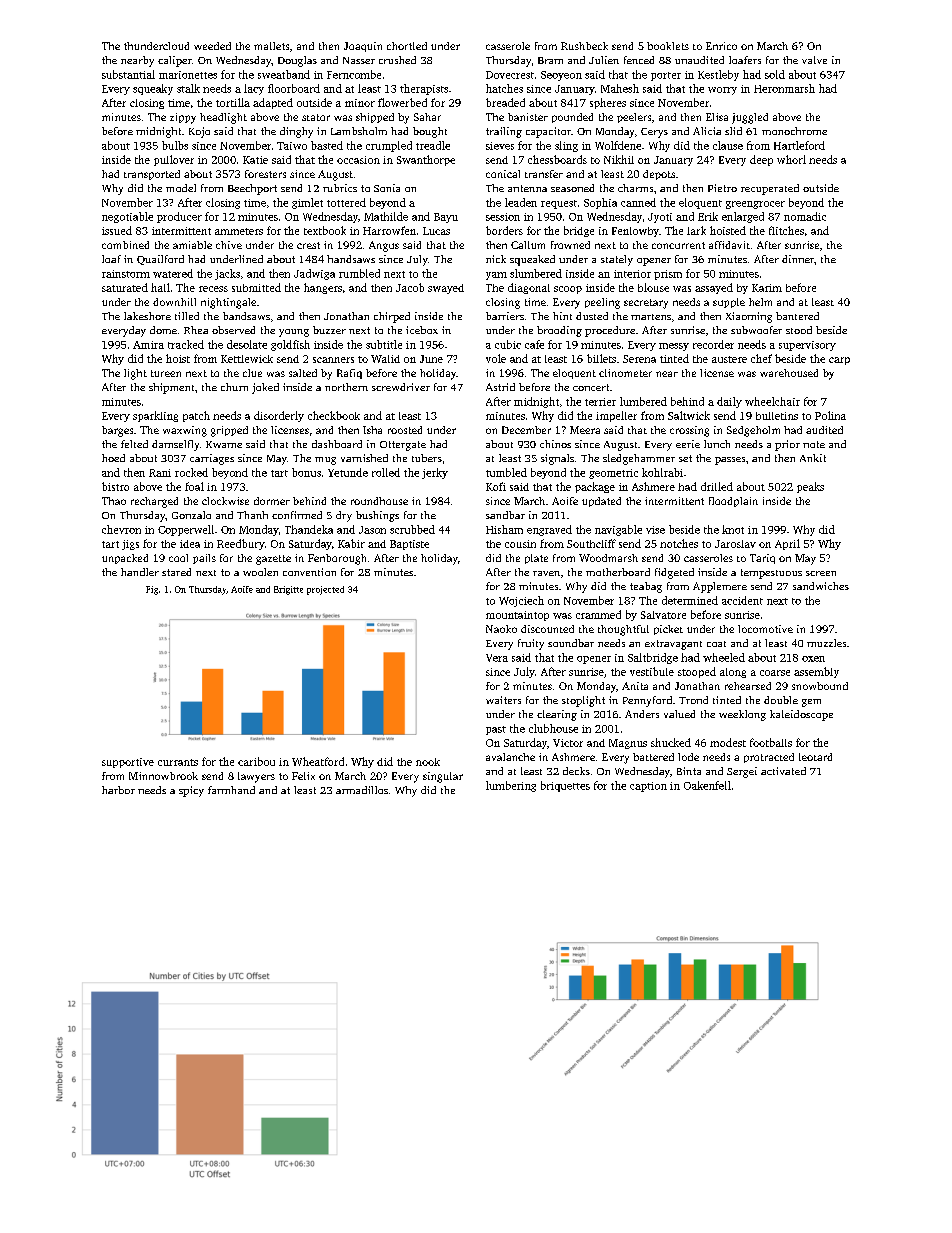 Image resolution: width=952 pixels, height=1233 pixels. I want to click on Jaroslav, so click(735, 544).
